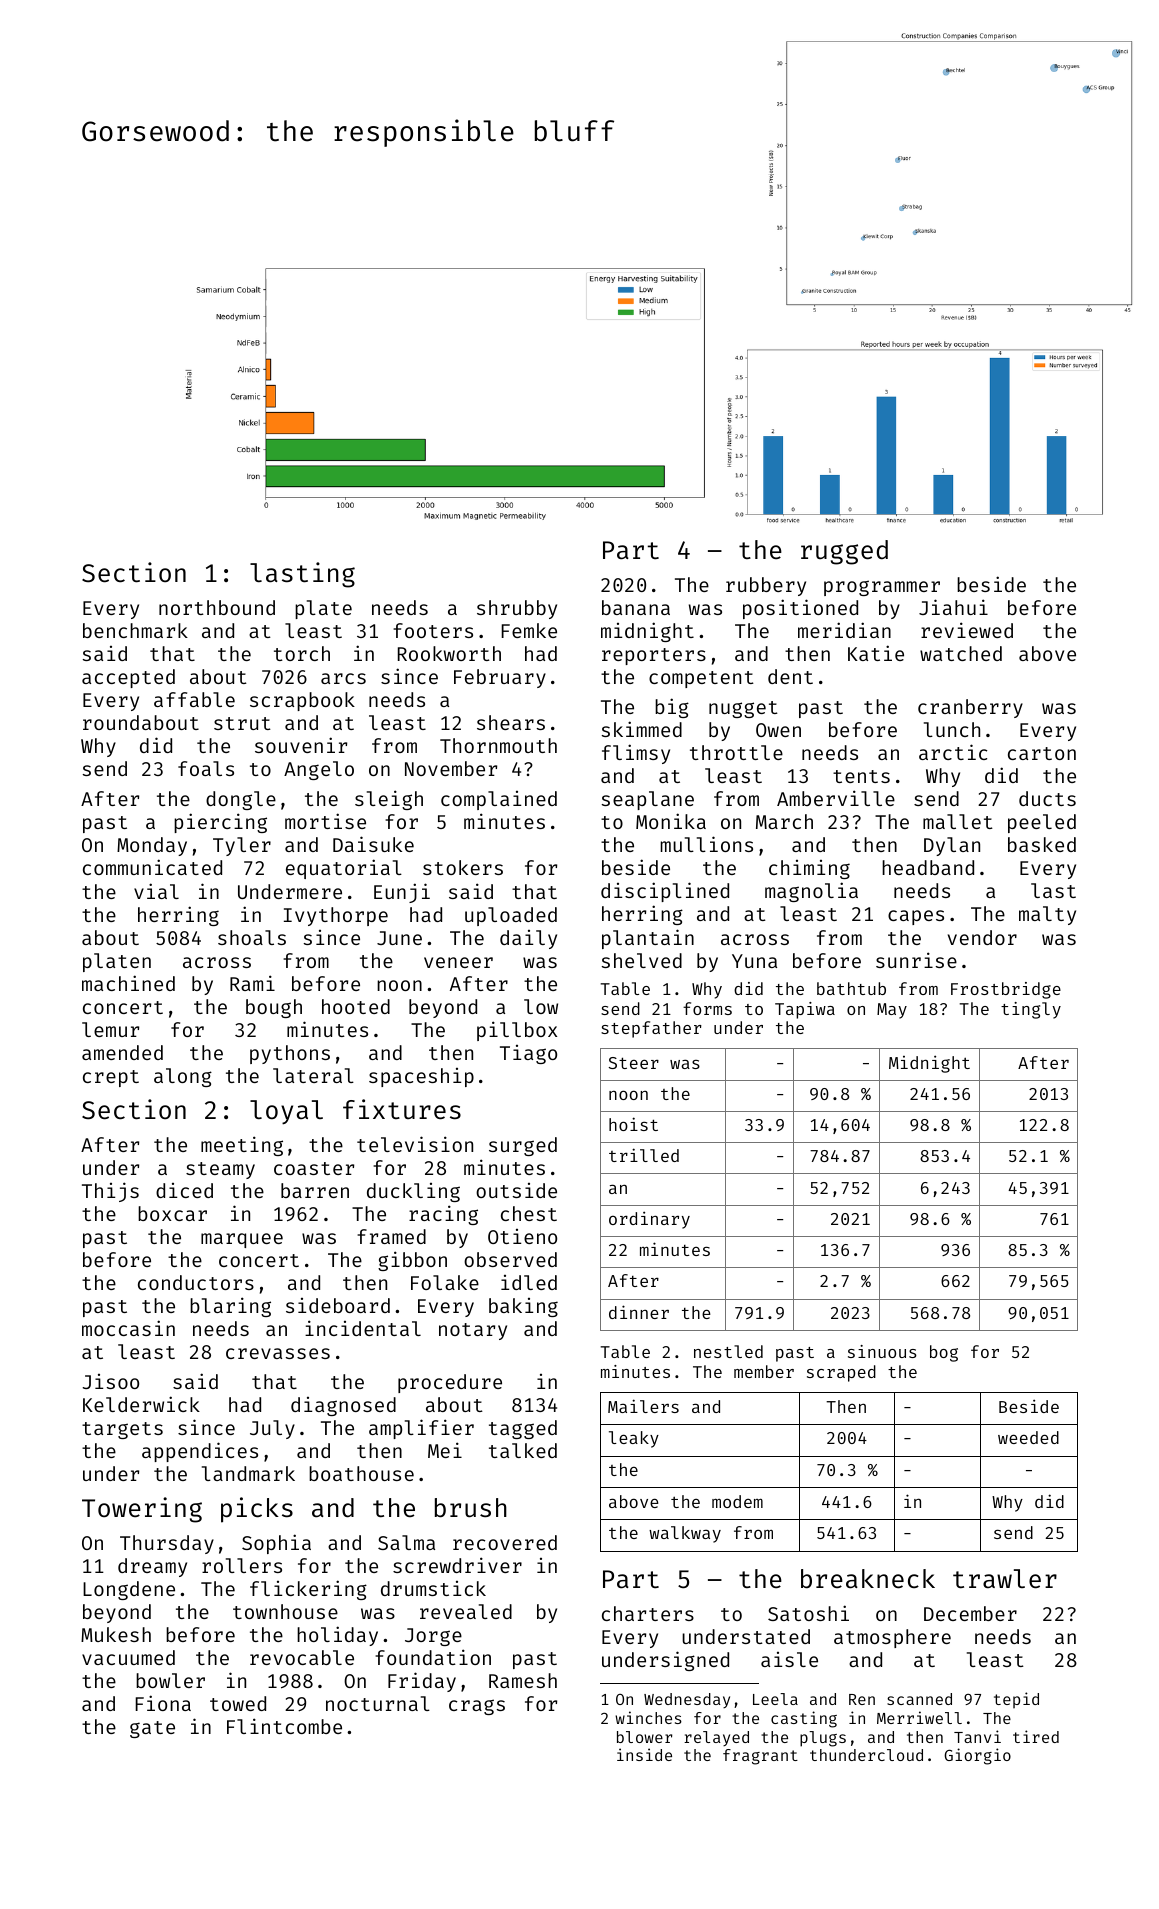  What do you see at coordinates (128, 1328) in the image?
I see `moccasin` at bounding box center [128, 1328].
